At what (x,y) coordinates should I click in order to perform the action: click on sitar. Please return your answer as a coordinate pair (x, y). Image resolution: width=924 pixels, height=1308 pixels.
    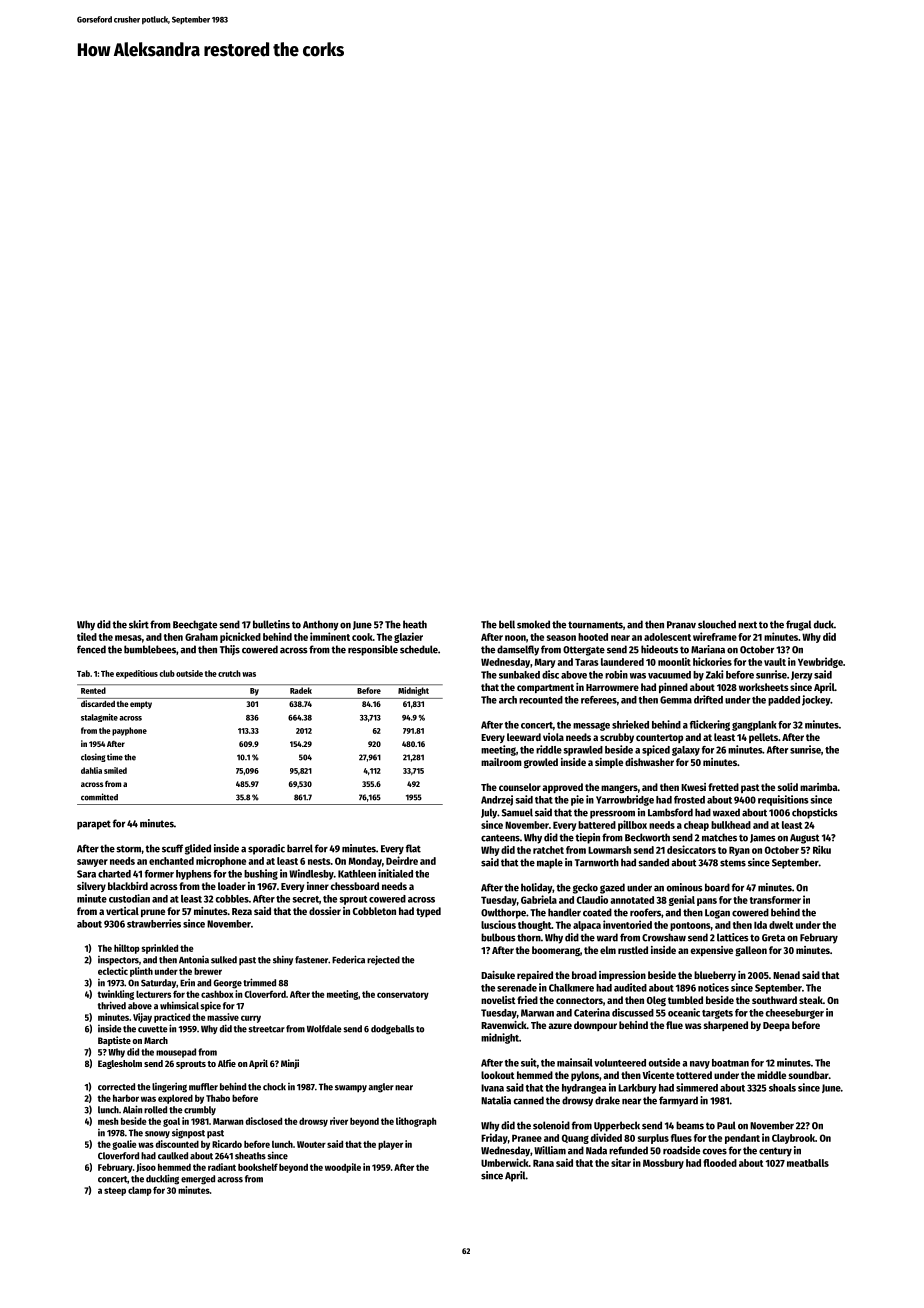
    Looking at the image, I should click on (621, 1162).
